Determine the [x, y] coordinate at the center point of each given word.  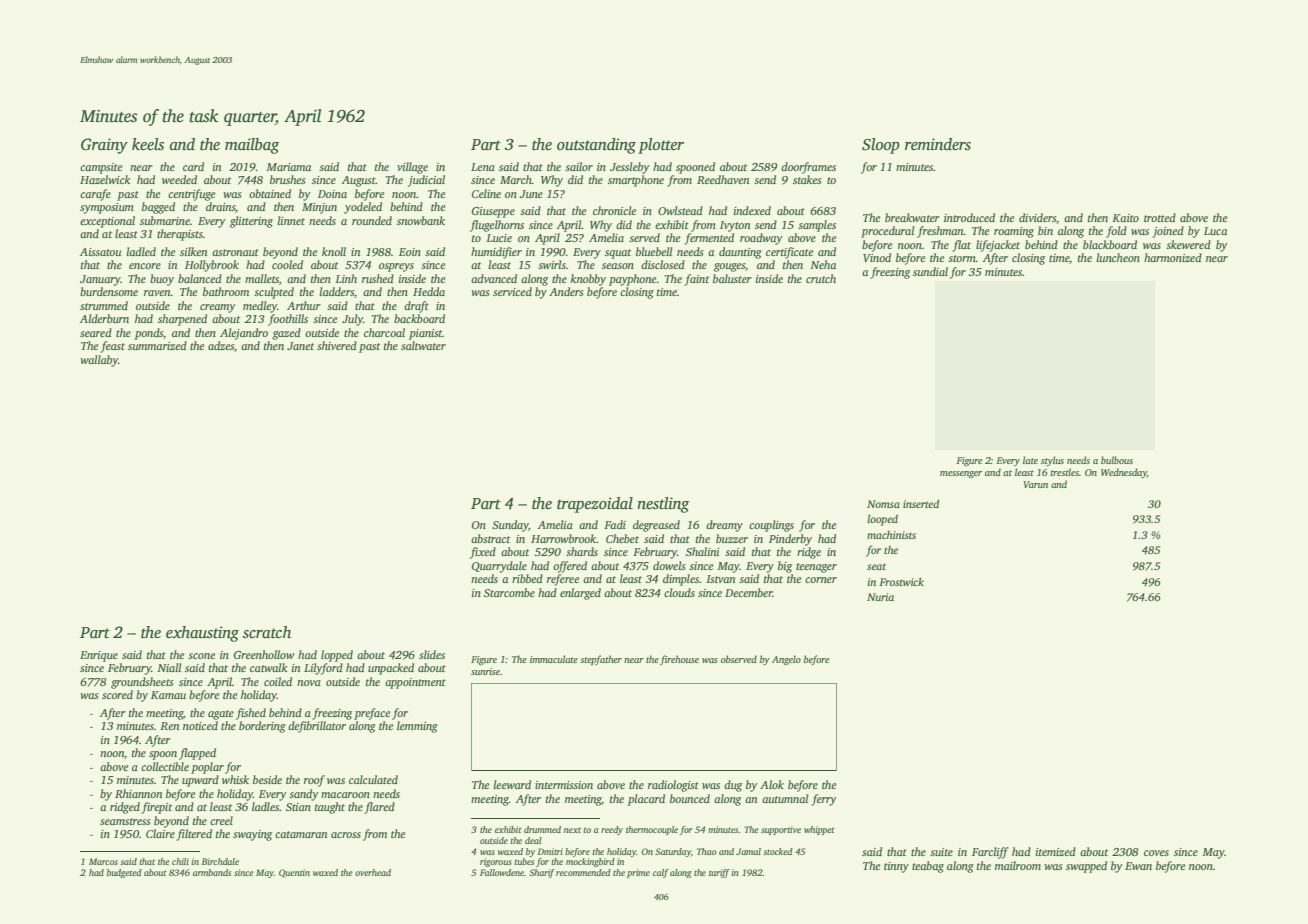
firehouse [679, 660]
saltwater [423, 345]
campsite [101, 168]
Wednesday [1124, 473]
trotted [1160, 217]
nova [309, 683]
